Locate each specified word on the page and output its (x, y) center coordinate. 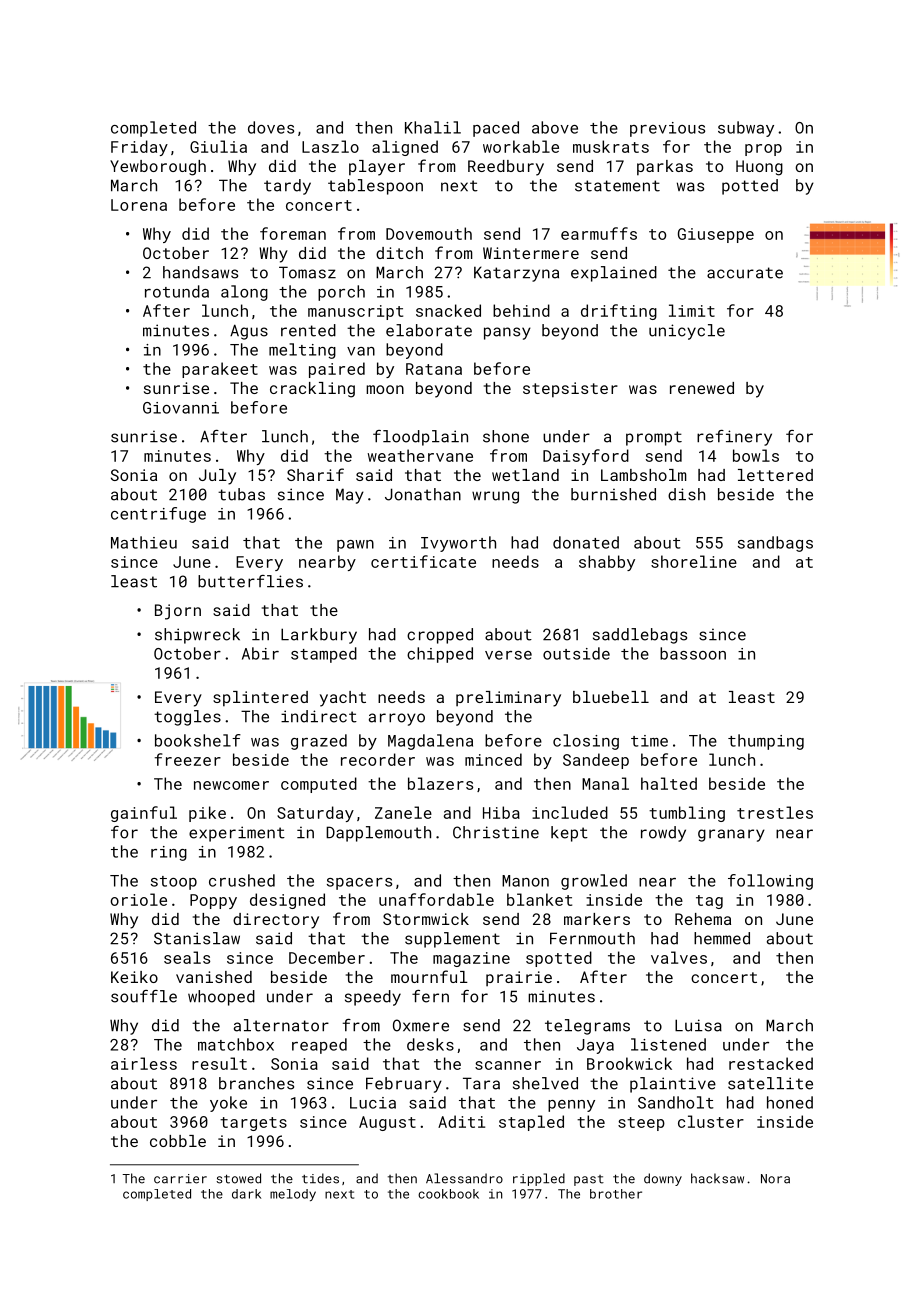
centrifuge (158, 515)
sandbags (775, 544)
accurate (745, 273)
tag (709, 902)
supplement (452, 940)
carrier (180, 1179)
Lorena (139, 205)
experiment (237, 834)
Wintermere (531, 253)
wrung (495, 497)
